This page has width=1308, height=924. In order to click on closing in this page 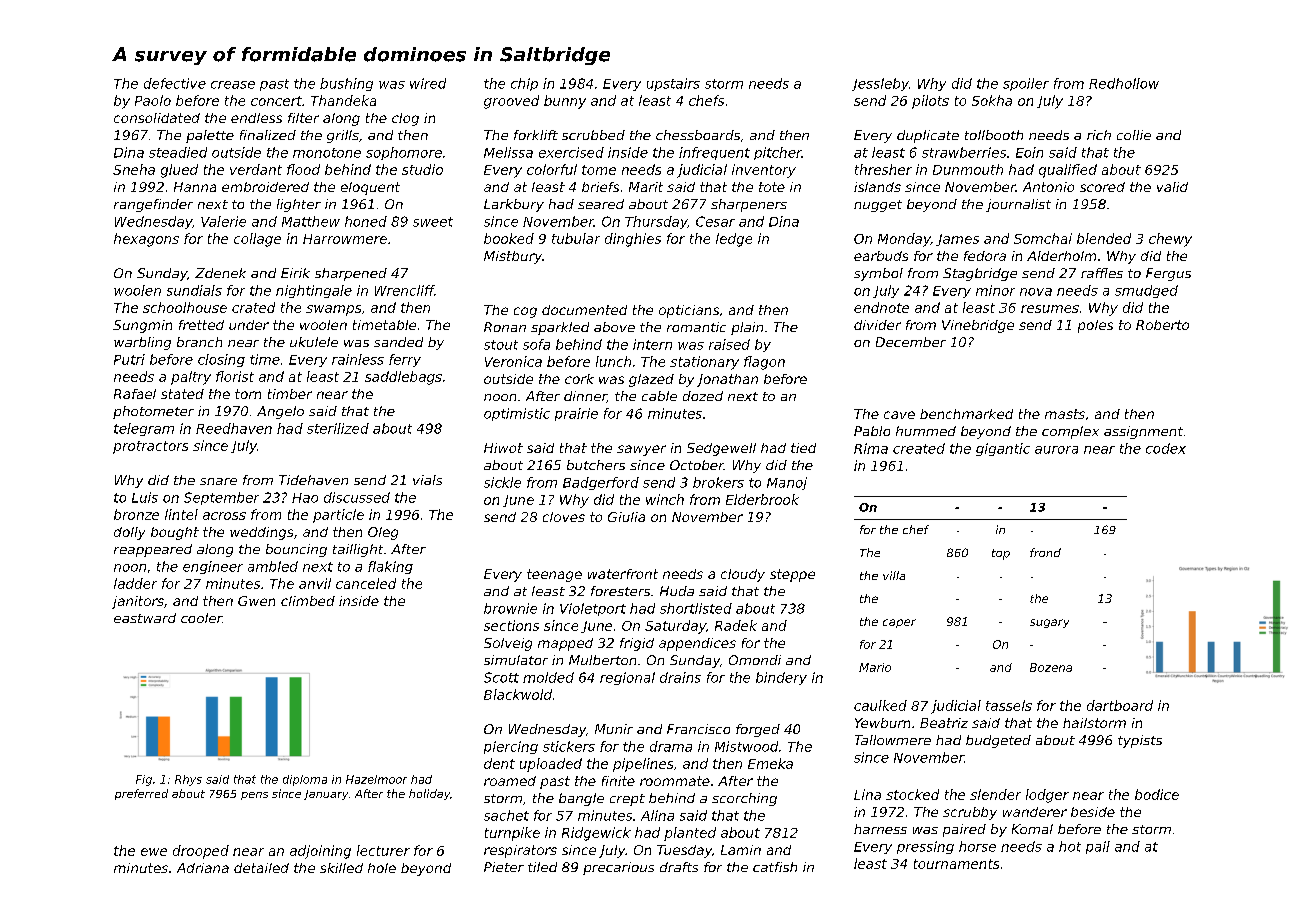, I will do `click(221, 360)`.
